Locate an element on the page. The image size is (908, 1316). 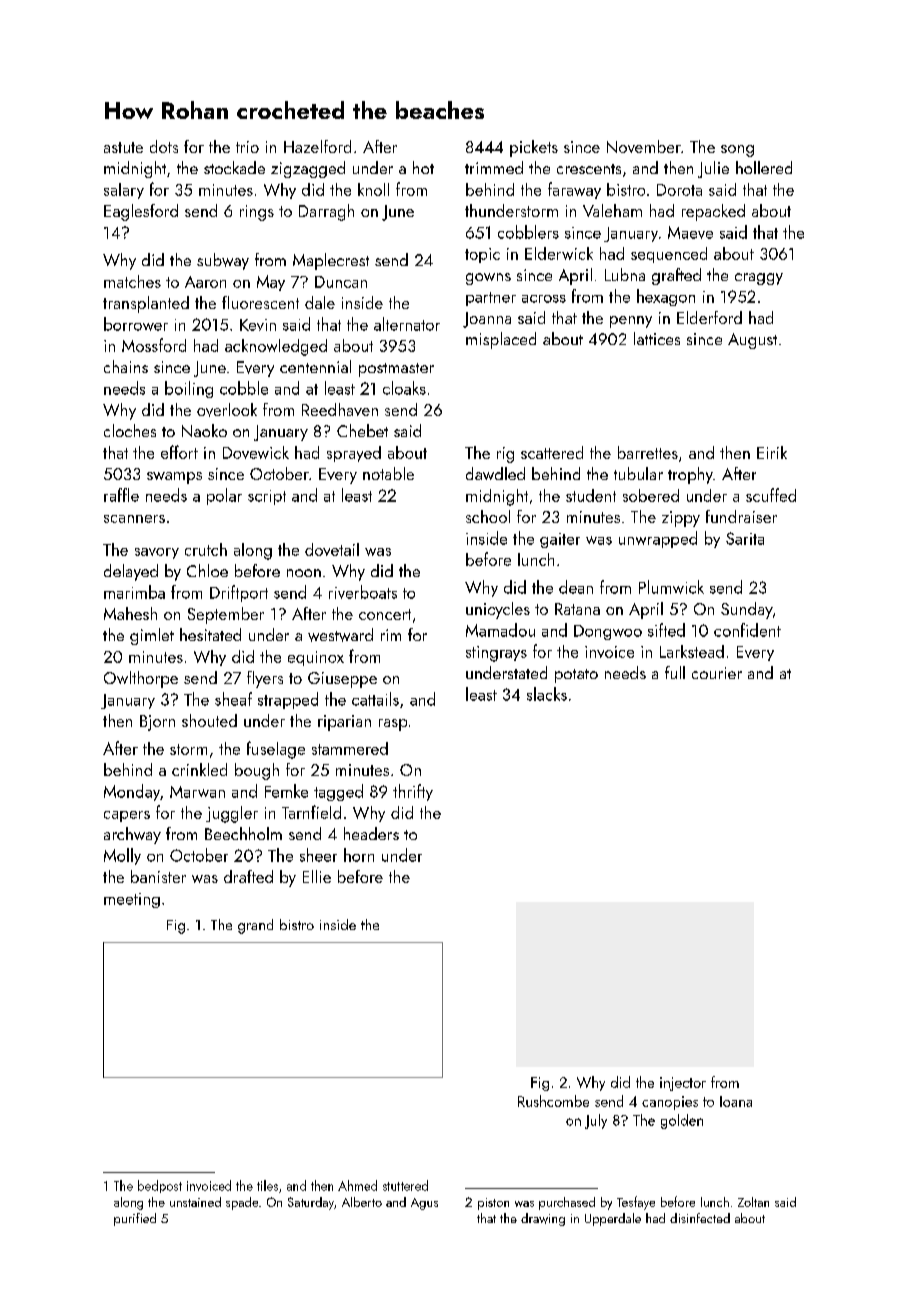
spade is located at coordinates (242, 1203).
